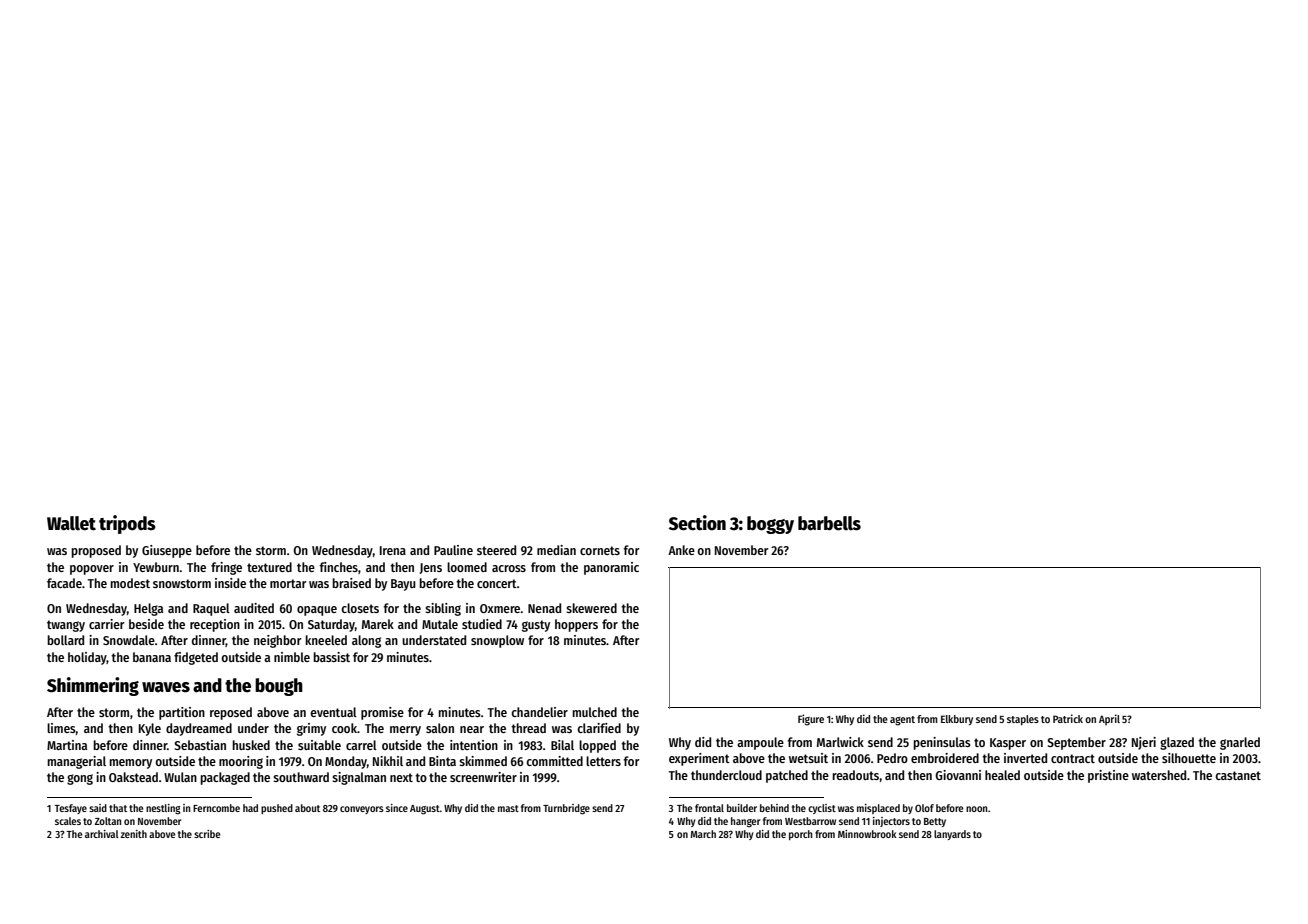  I want to click on lanyards, so click(952, 835).
